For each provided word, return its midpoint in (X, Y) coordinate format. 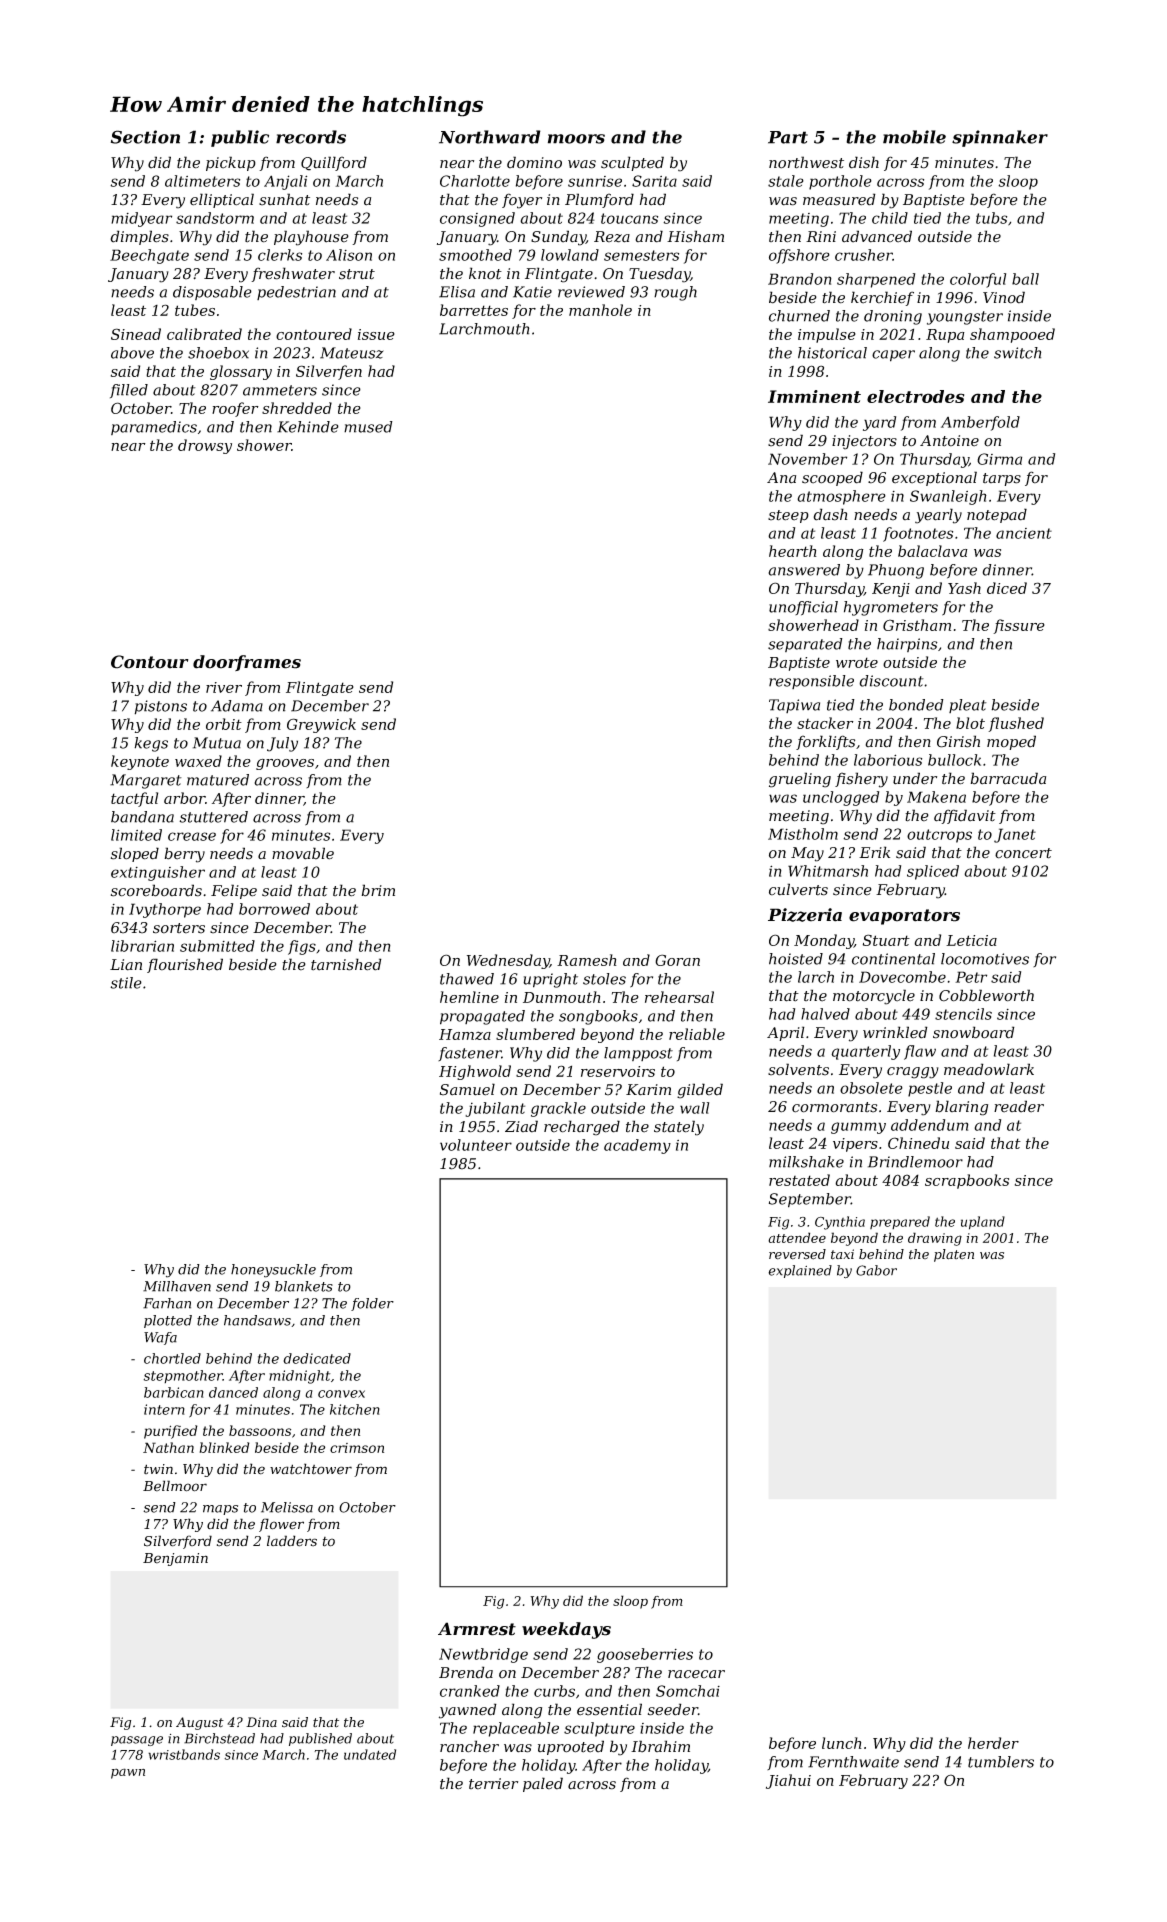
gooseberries (645, 1655)
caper (893, 356)
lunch (842, 1743)
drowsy (205, 446)
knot (485, 273)
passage (137, 1741)
